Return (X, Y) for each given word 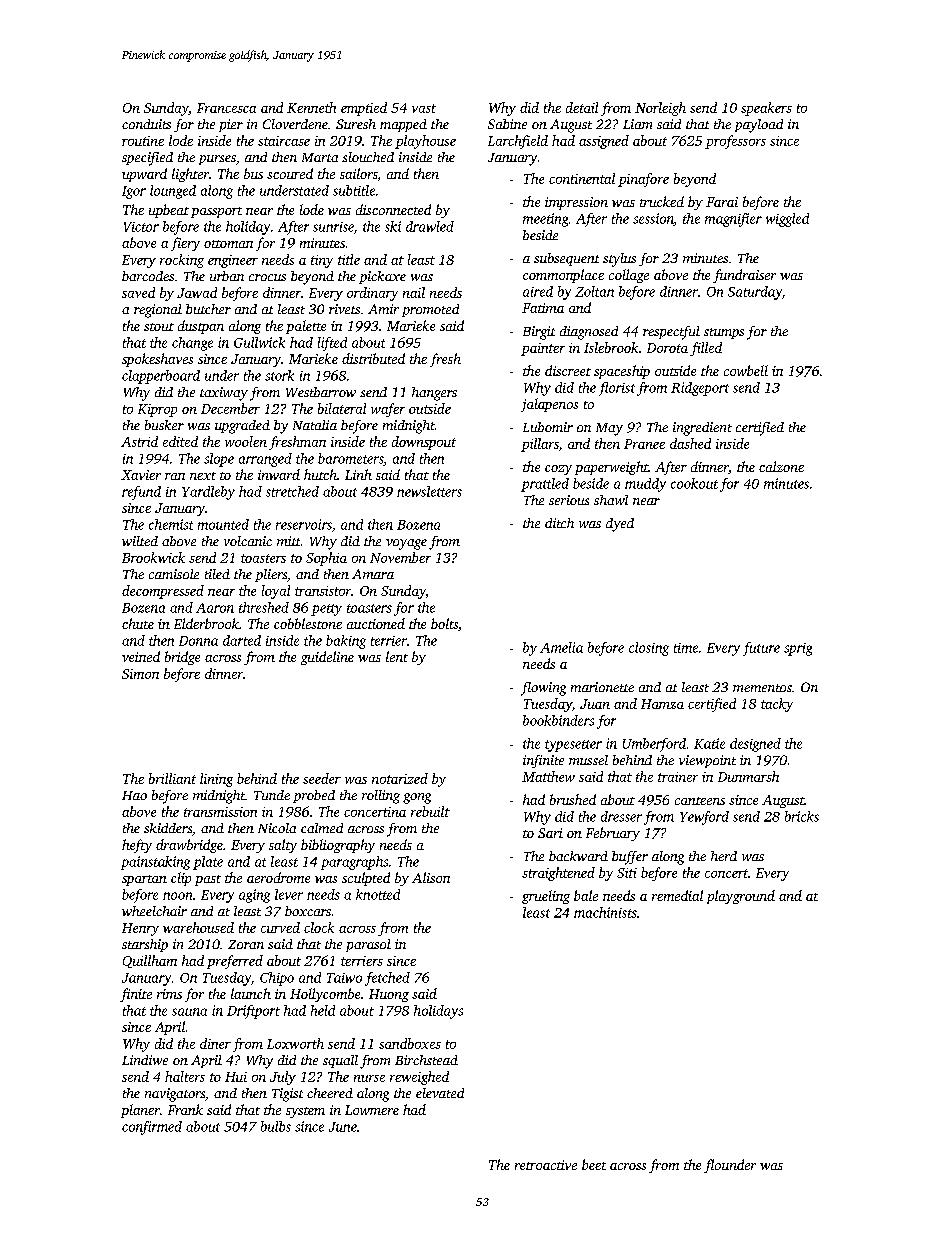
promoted (430, 310)
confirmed (152, 1128)
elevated (440, 1093)
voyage (406, 544)
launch (251, 993)
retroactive (546, 1165)
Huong (389, 995)
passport (216, 212)
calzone (781, 466)
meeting (545, 220)
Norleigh (660, 109)
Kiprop (157, 410)
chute (138, 623)
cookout (694, 483)
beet (594, 1164)
